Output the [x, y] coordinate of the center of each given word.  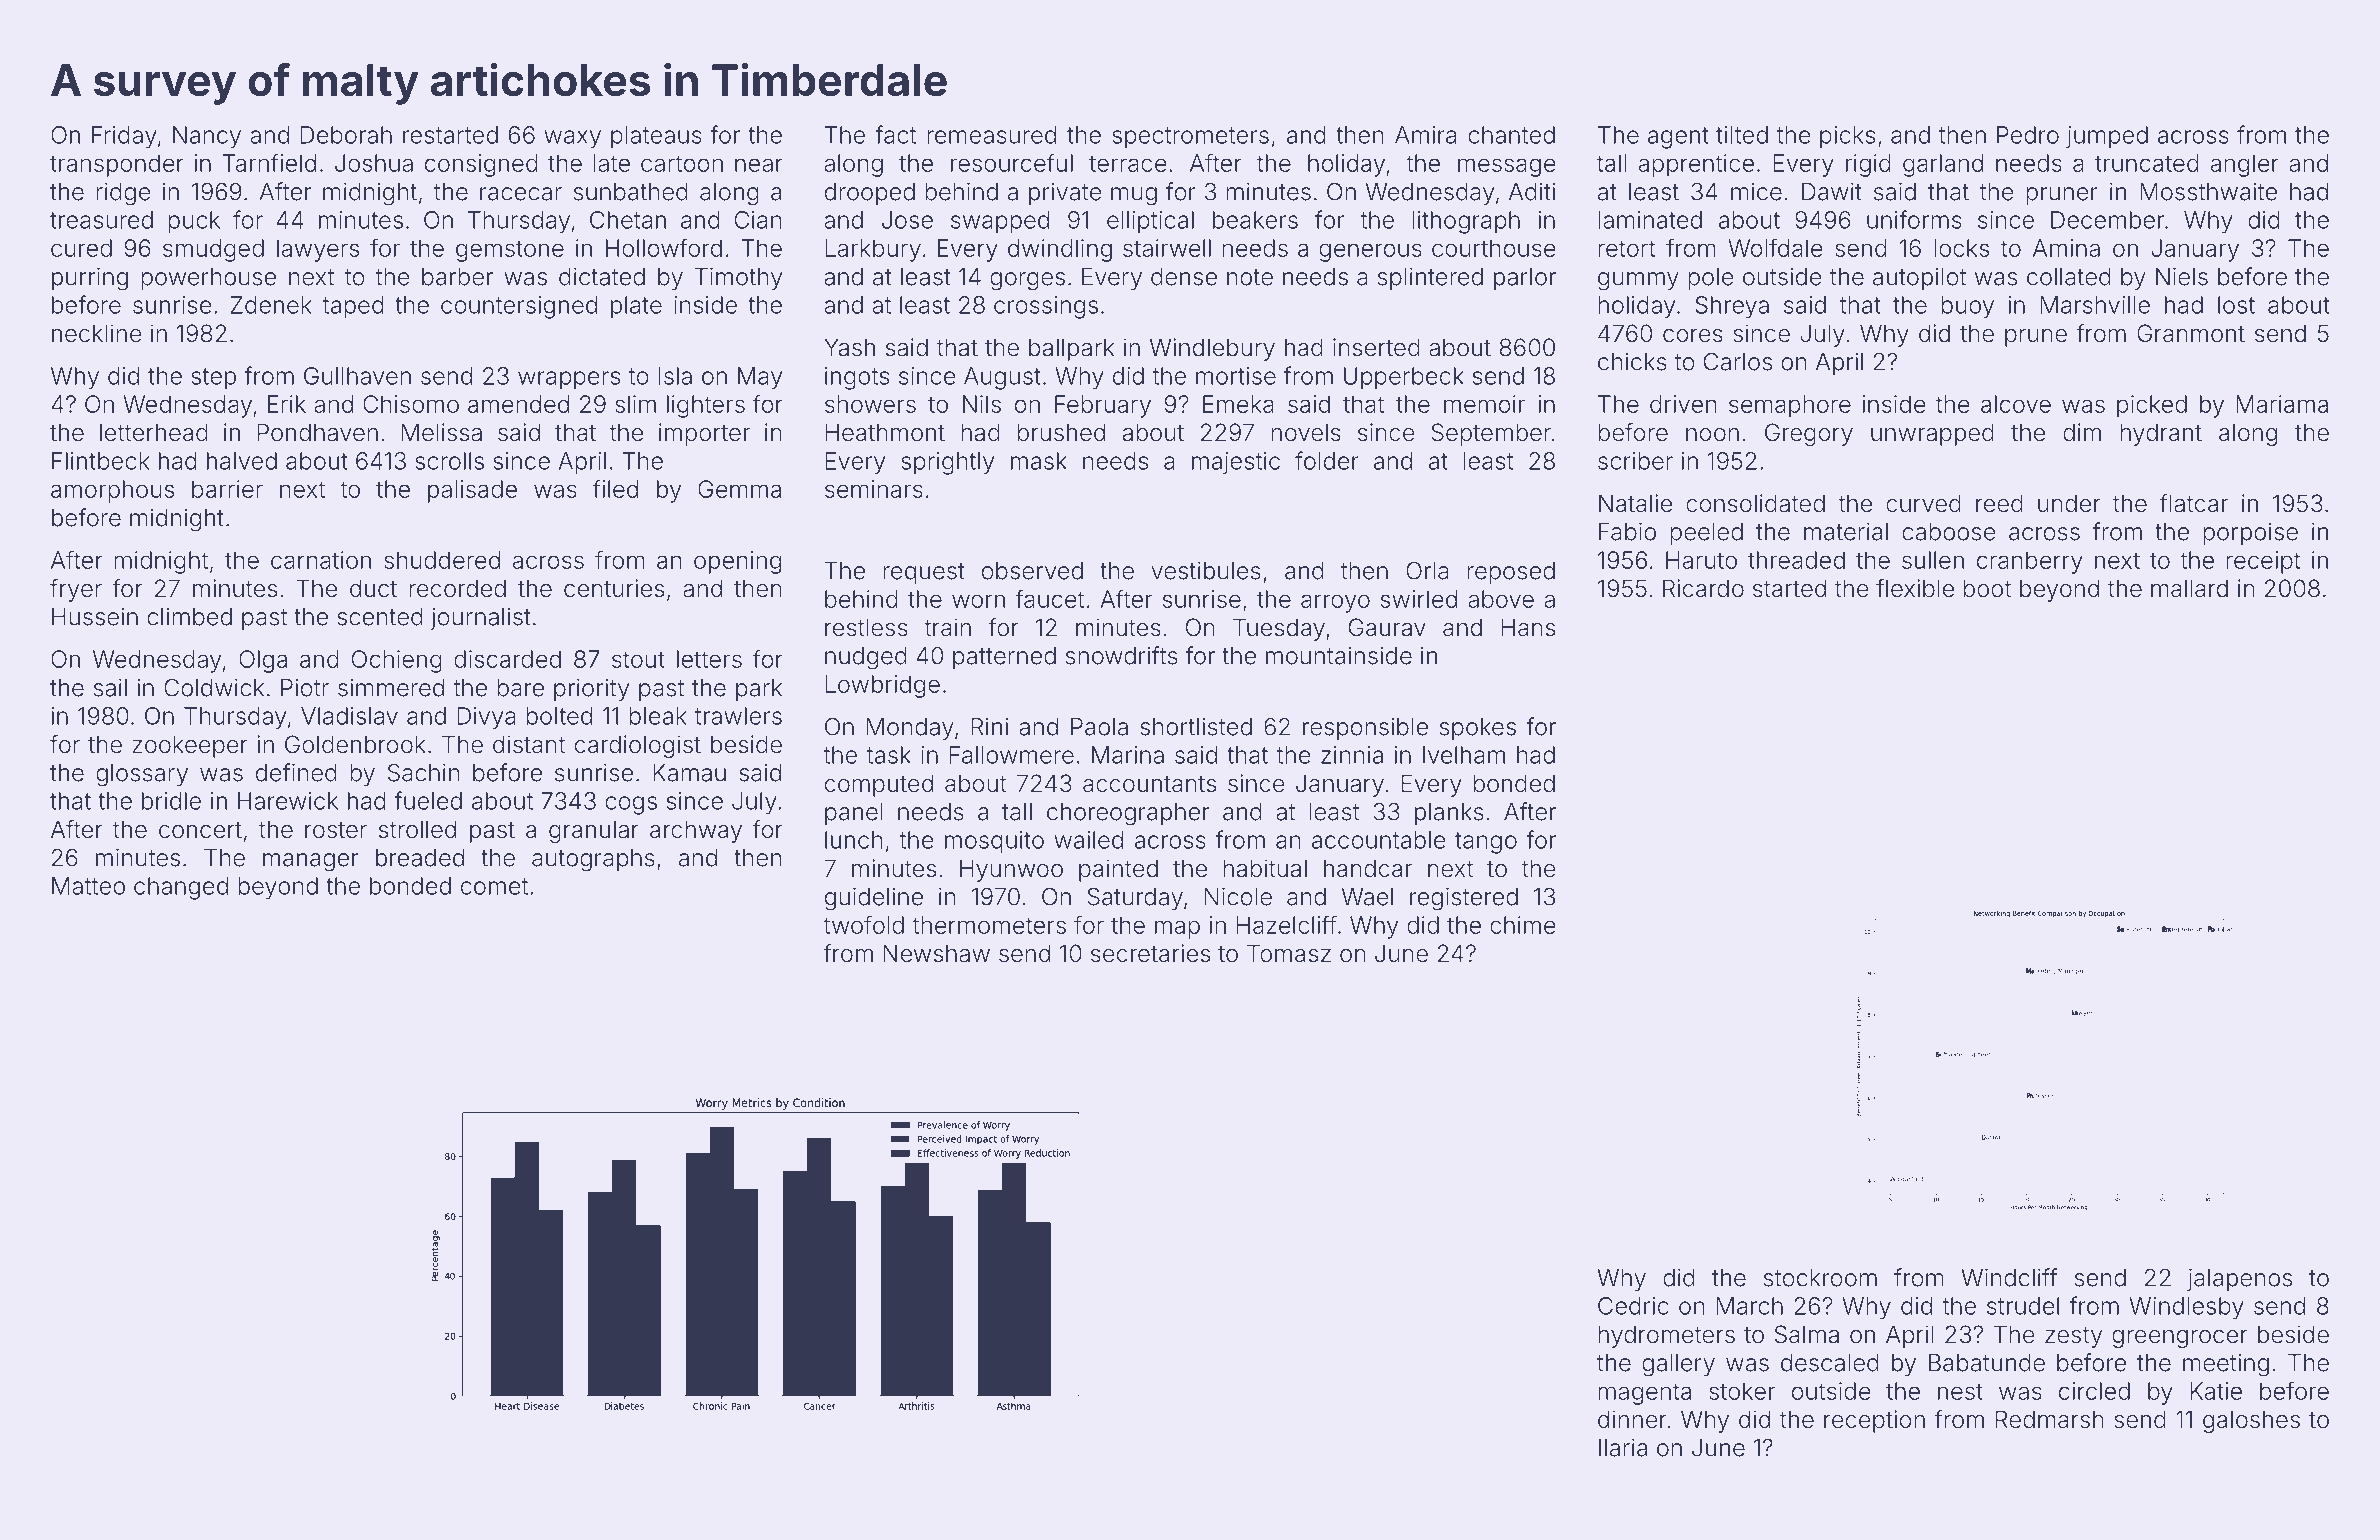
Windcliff [2009, 1277]
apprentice [1696, 165]
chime [1523, 925]
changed [181, 888]
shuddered [442, 560]
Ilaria [1623, 1447]
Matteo [88, 886]
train [947, 627]
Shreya [1732, 307]
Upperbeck [1404, 378]
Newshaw [936, 953]
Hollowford [664, 247]
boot [1987, 588]
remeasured [991, 135]
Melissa [442, 432]
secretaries [1150, 953]
